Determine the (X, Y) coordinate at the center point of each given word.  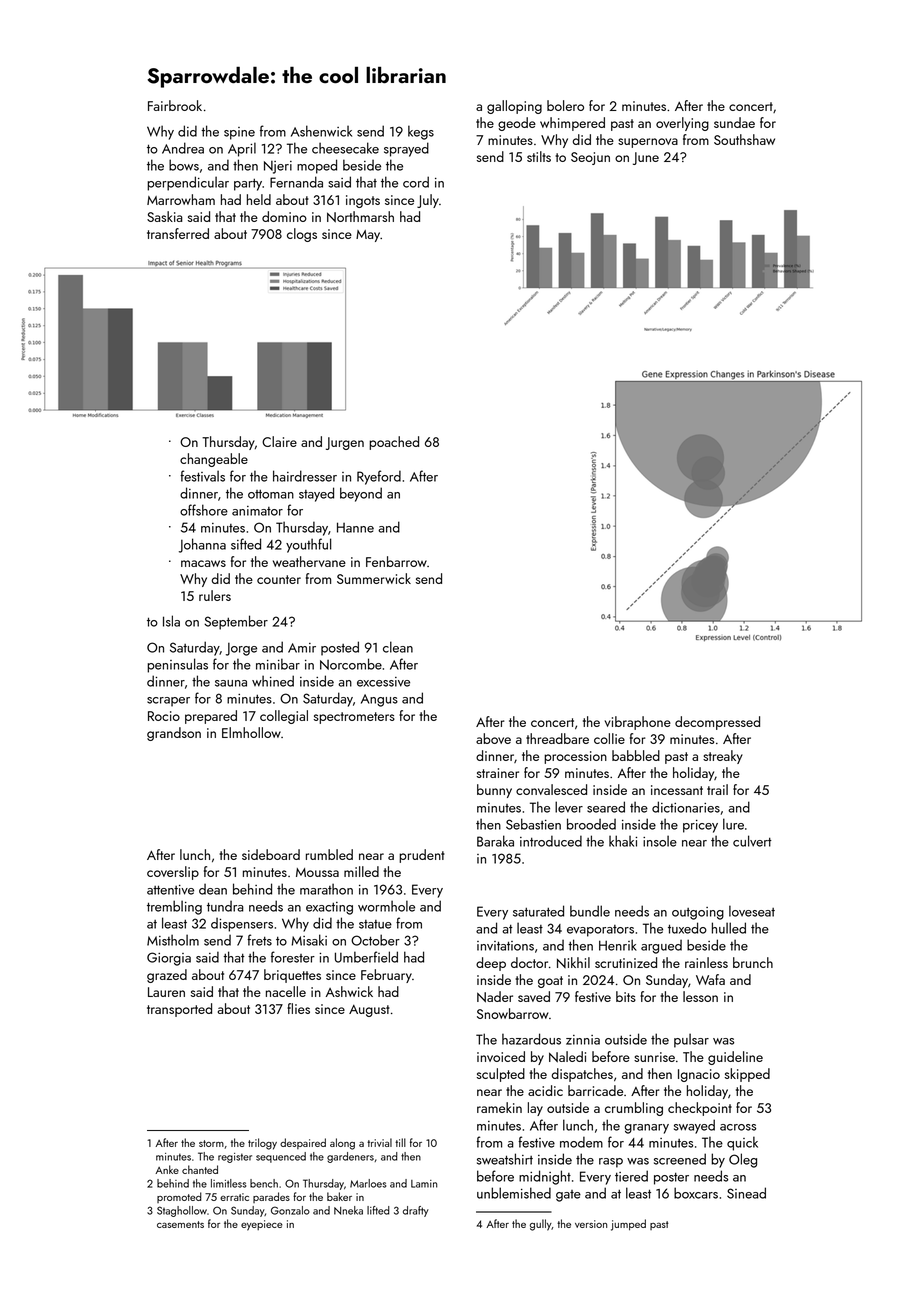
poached (394, 443)
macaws (203, 563)
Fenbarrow (396, 561)
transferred (178, 233)
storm (211, 1143)
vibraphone (638, 723)
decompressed (717, 723)
